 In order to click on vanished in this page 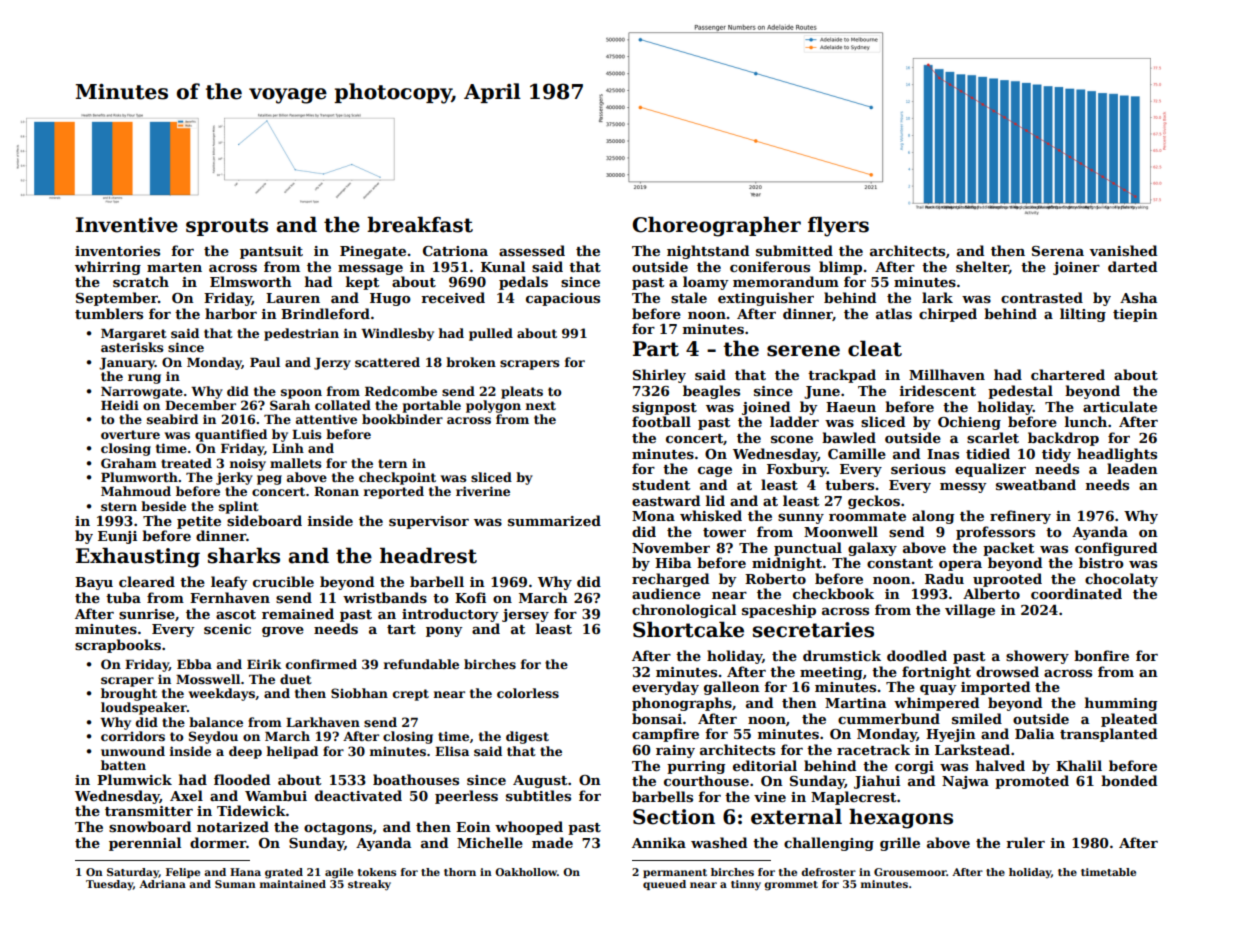, I will do `click(1123, 250)`.
